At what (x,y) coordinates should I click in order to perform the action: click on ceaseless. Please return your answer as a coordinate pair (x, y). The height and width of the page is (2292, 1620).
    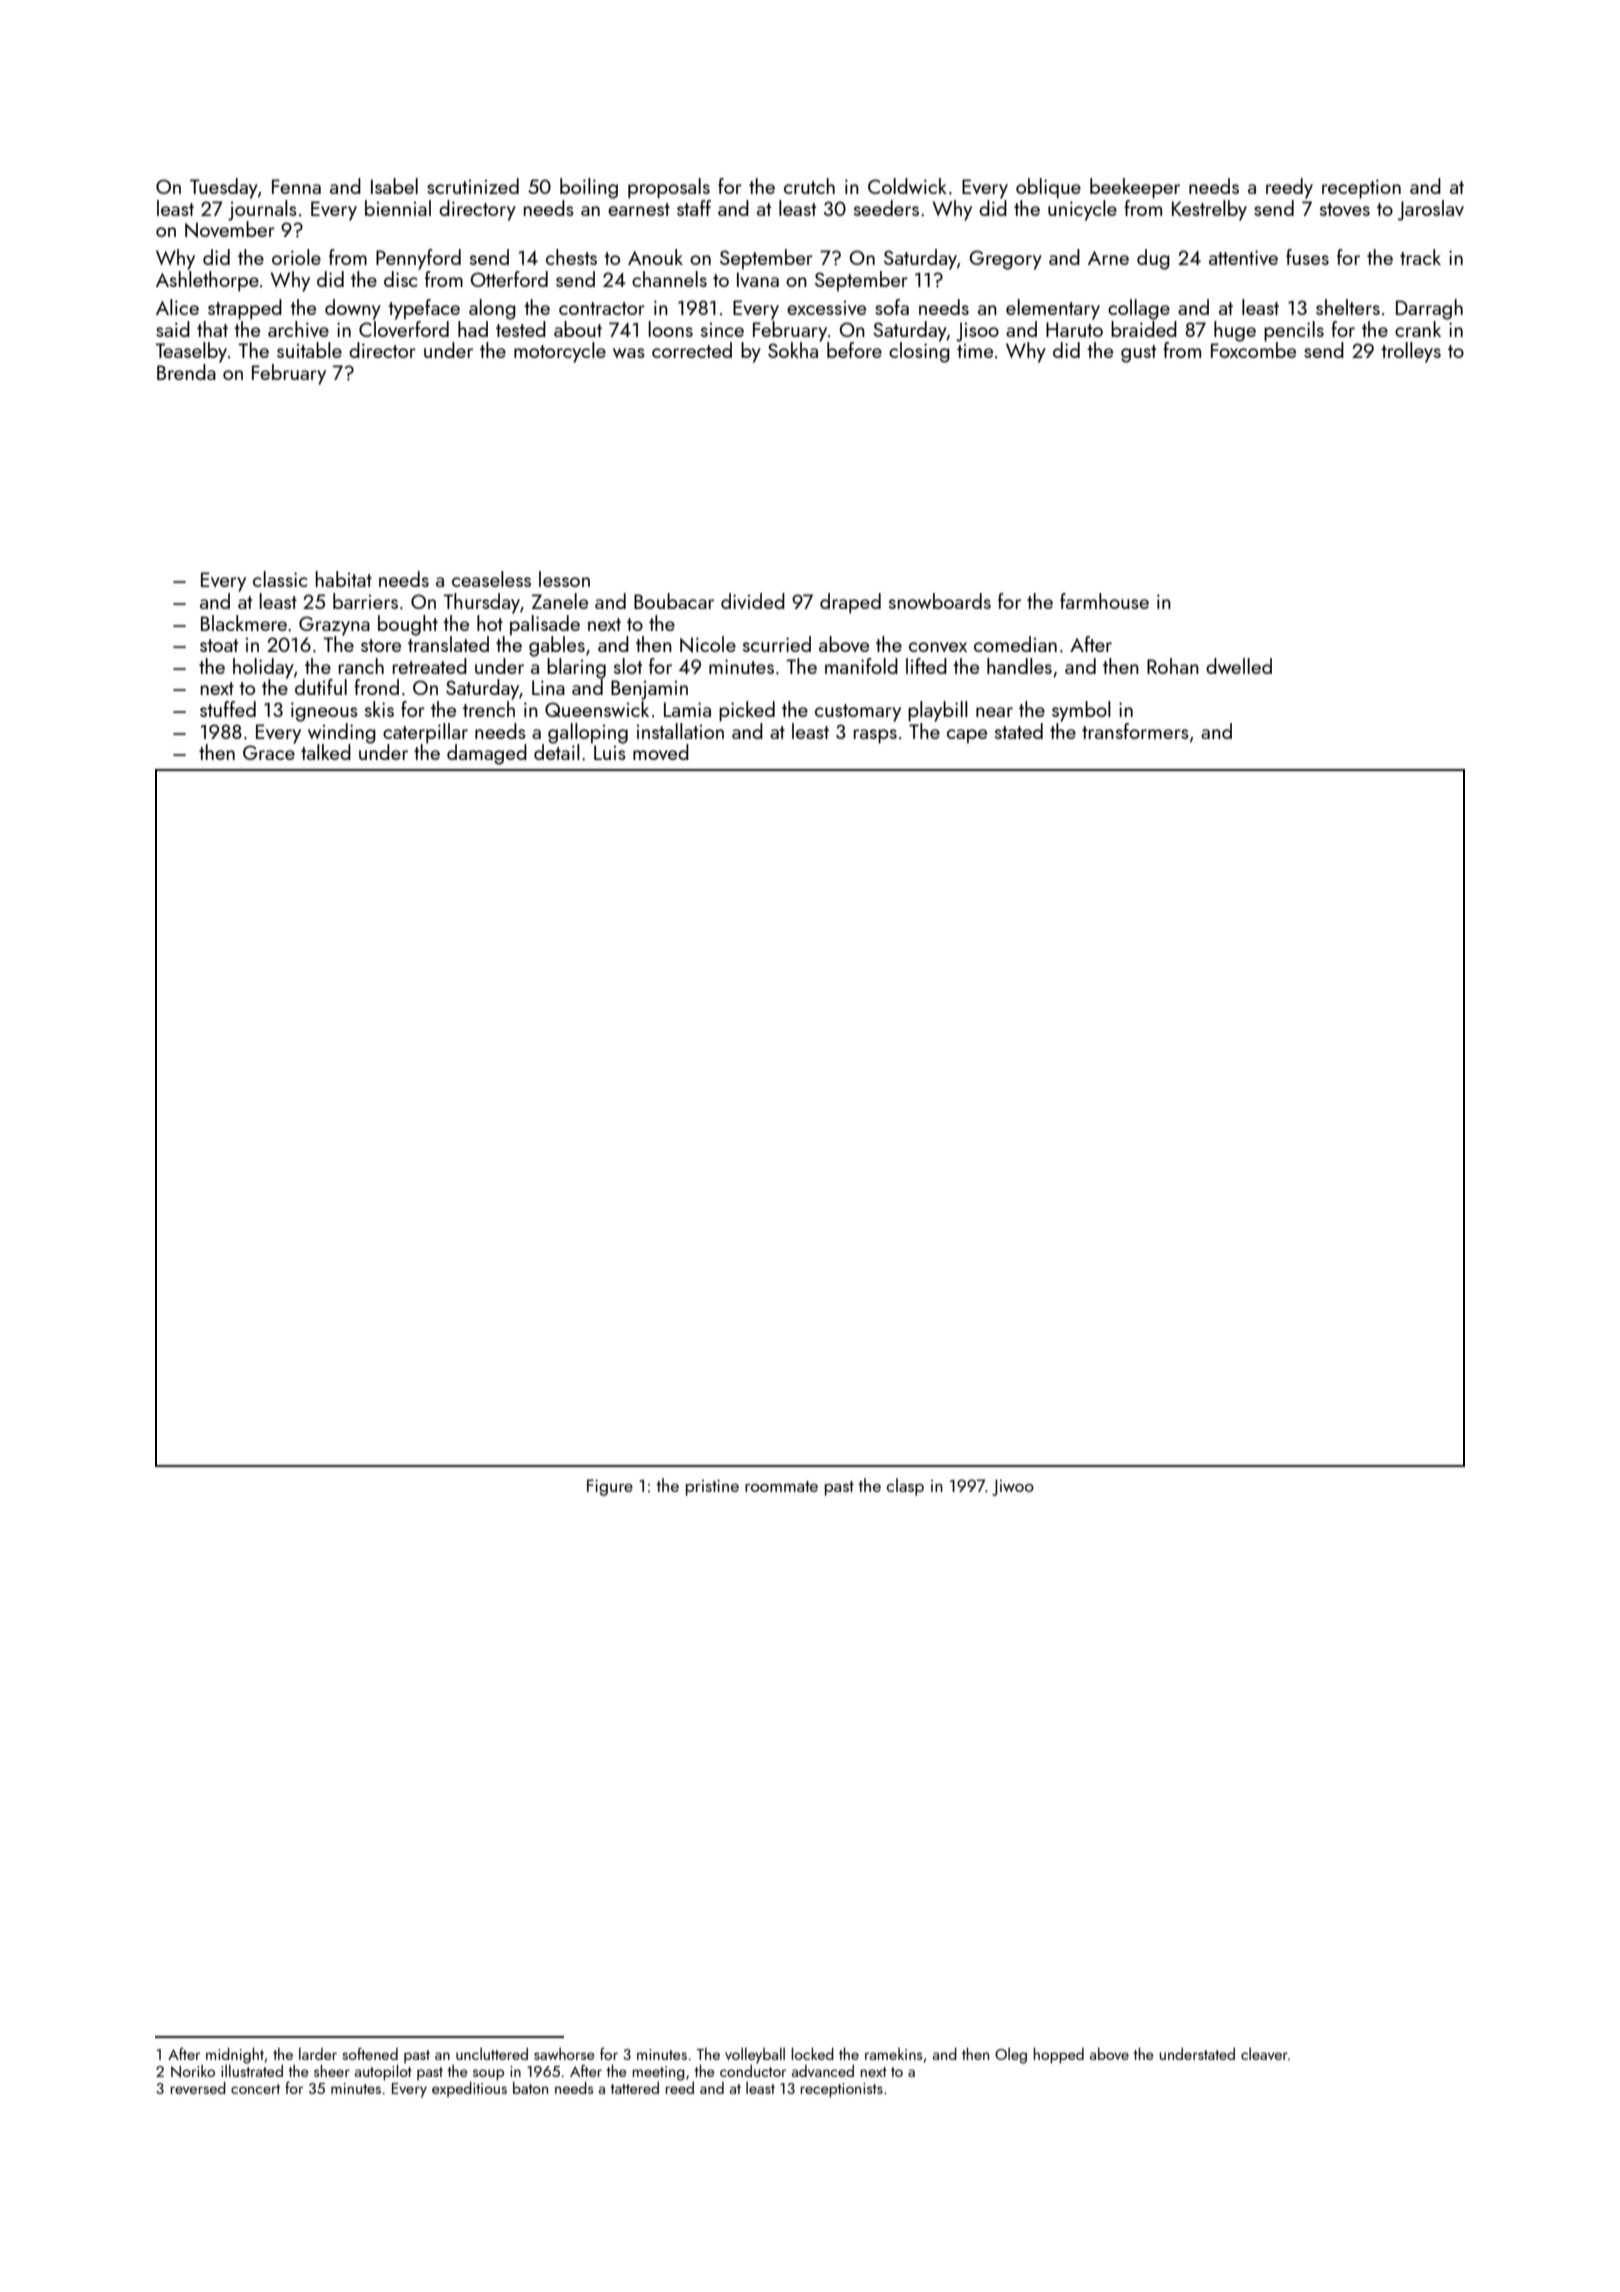
    Looking at the image, I should click on (491, 579).
